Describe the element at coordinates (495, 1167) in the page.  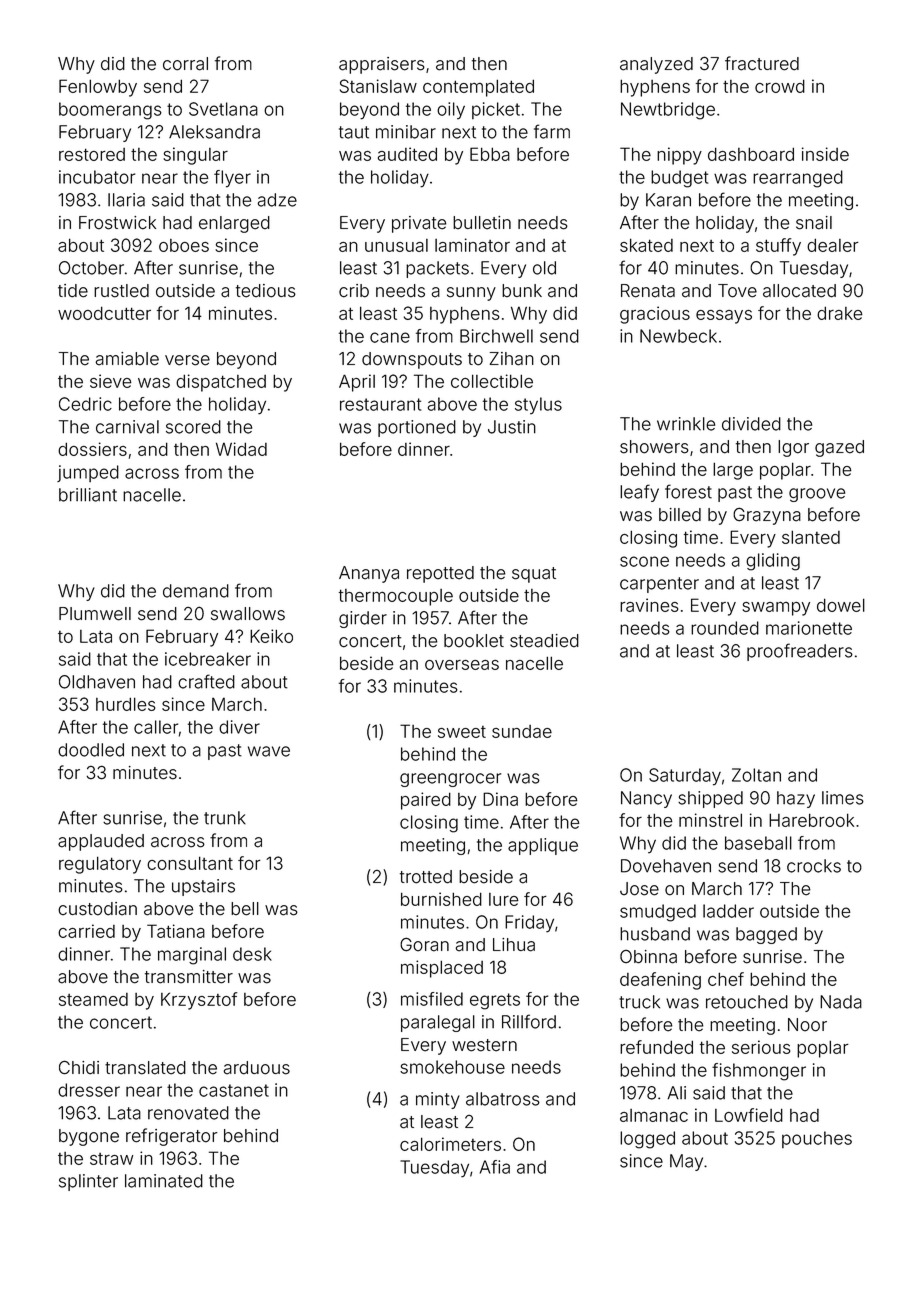
I see `Afia` at that location.
